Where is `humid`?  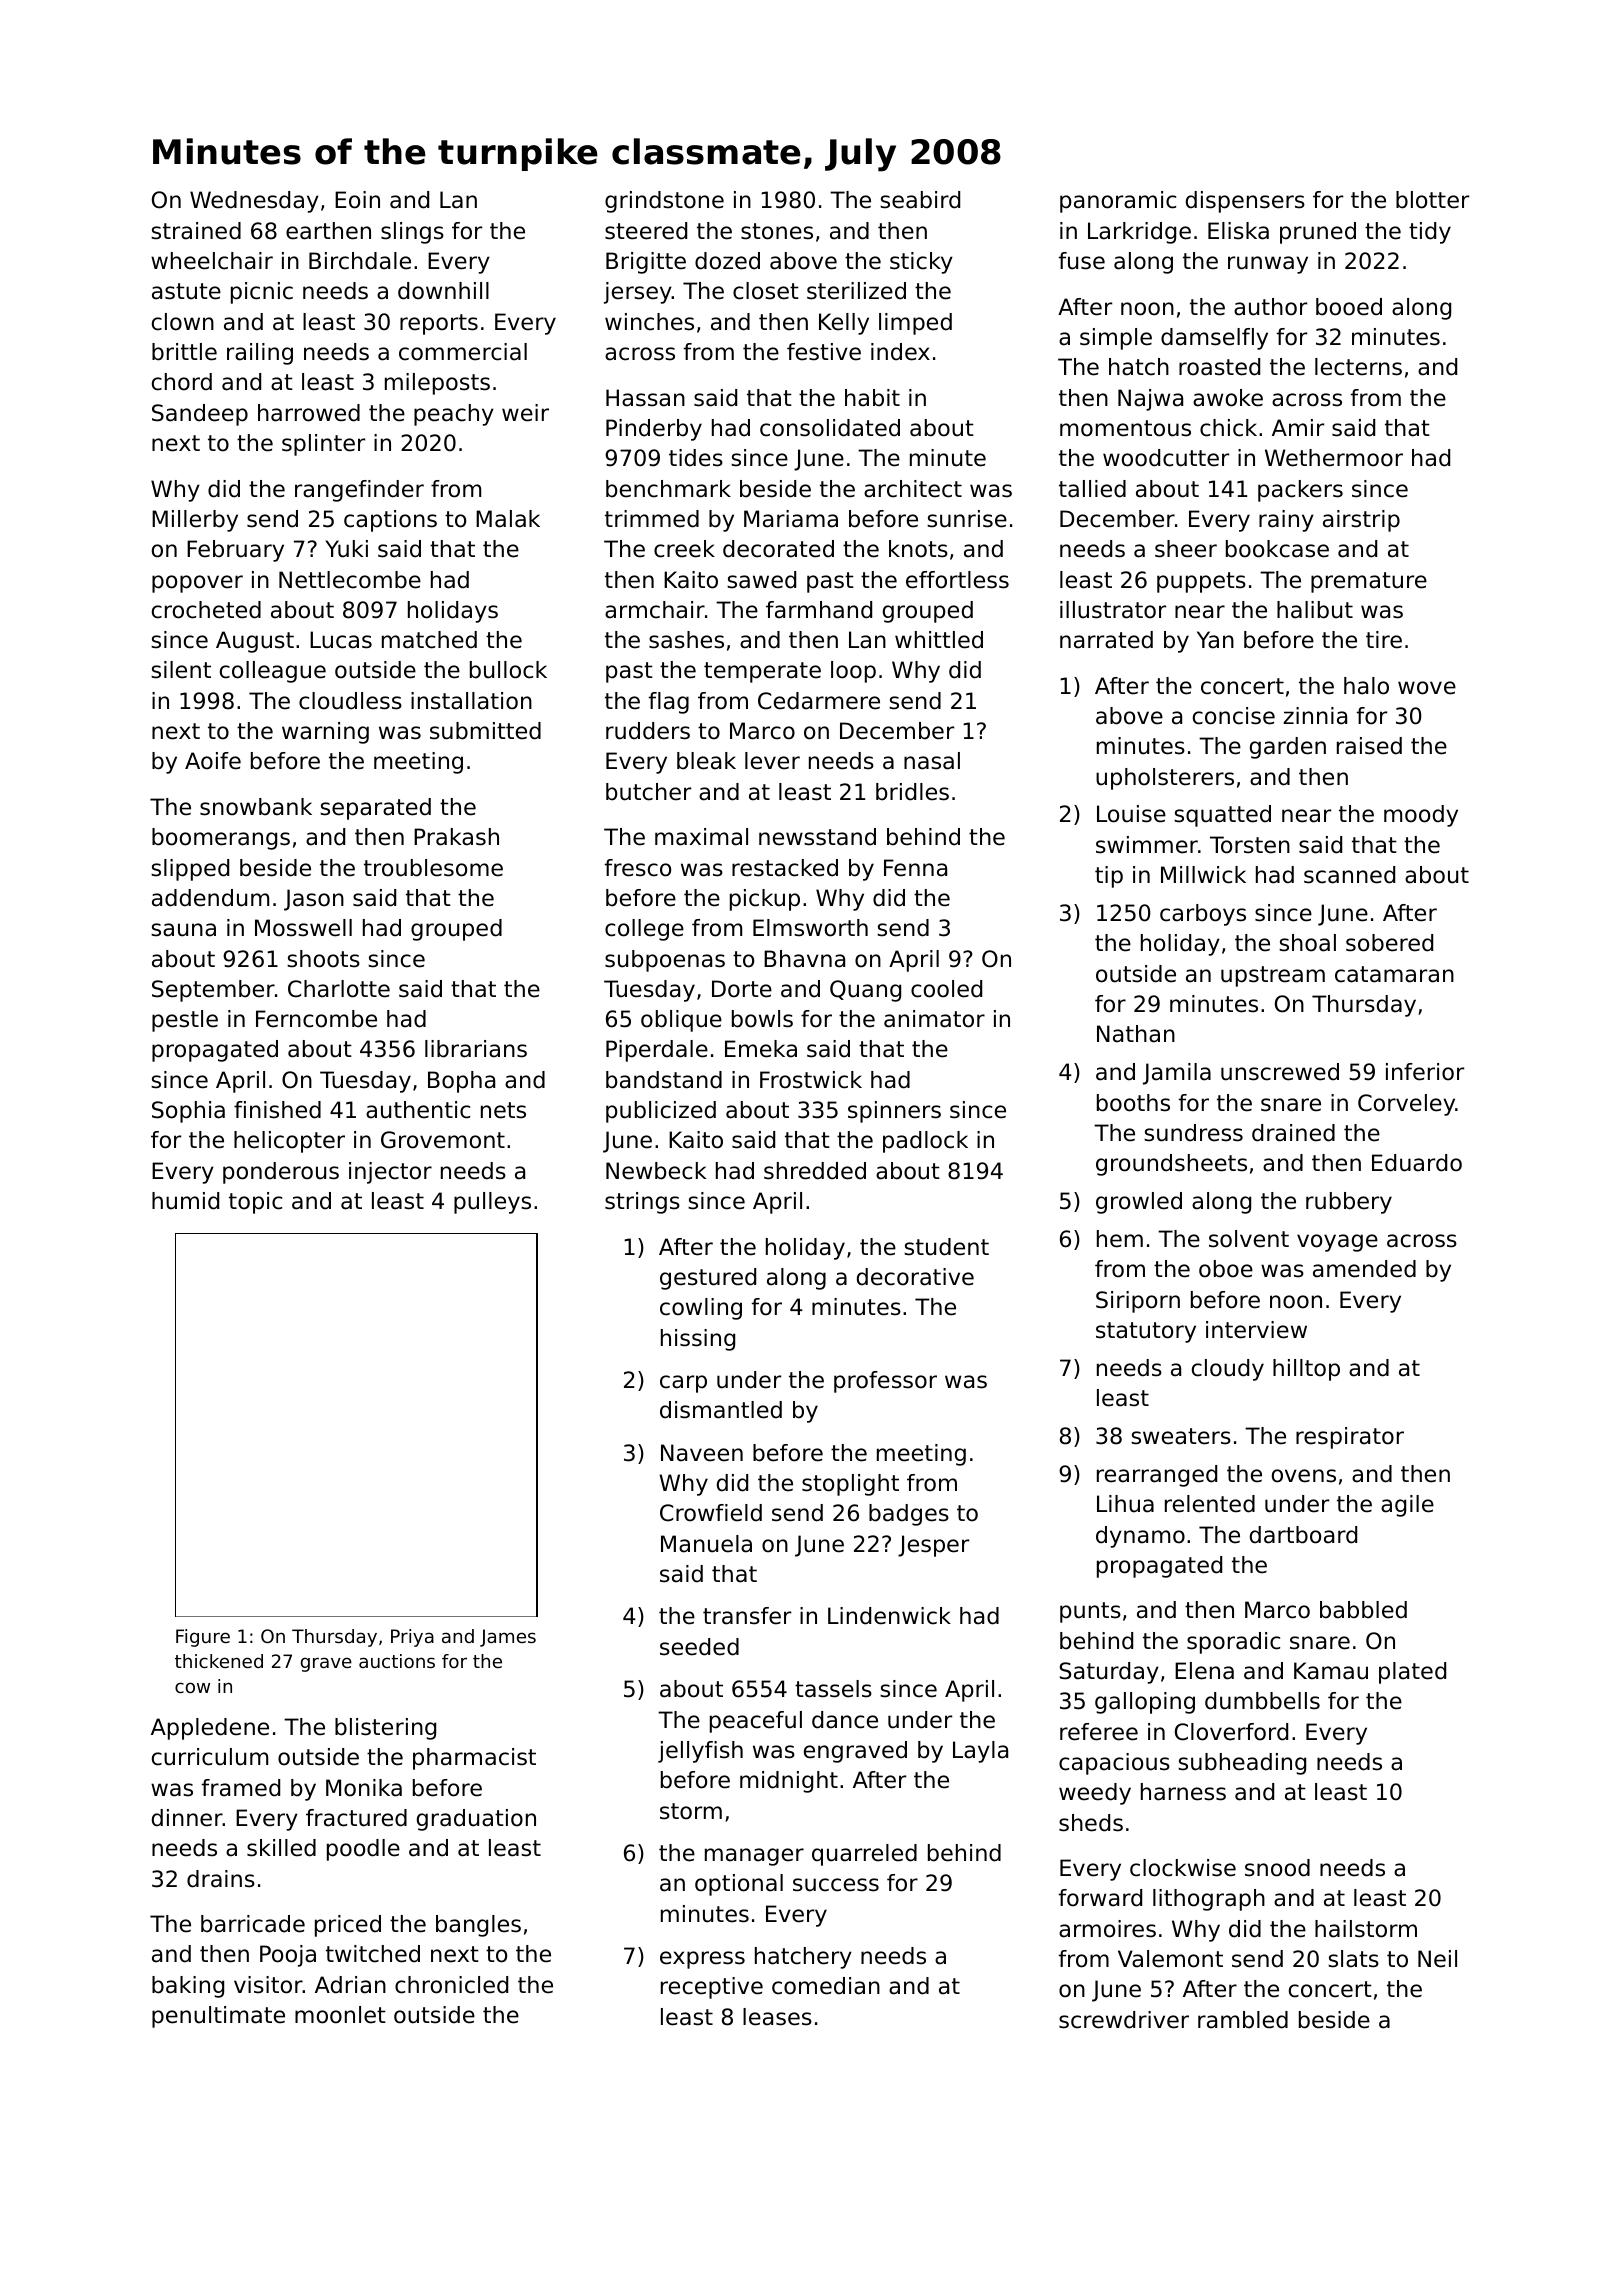
humid is located at coordinates (185, 1201).
